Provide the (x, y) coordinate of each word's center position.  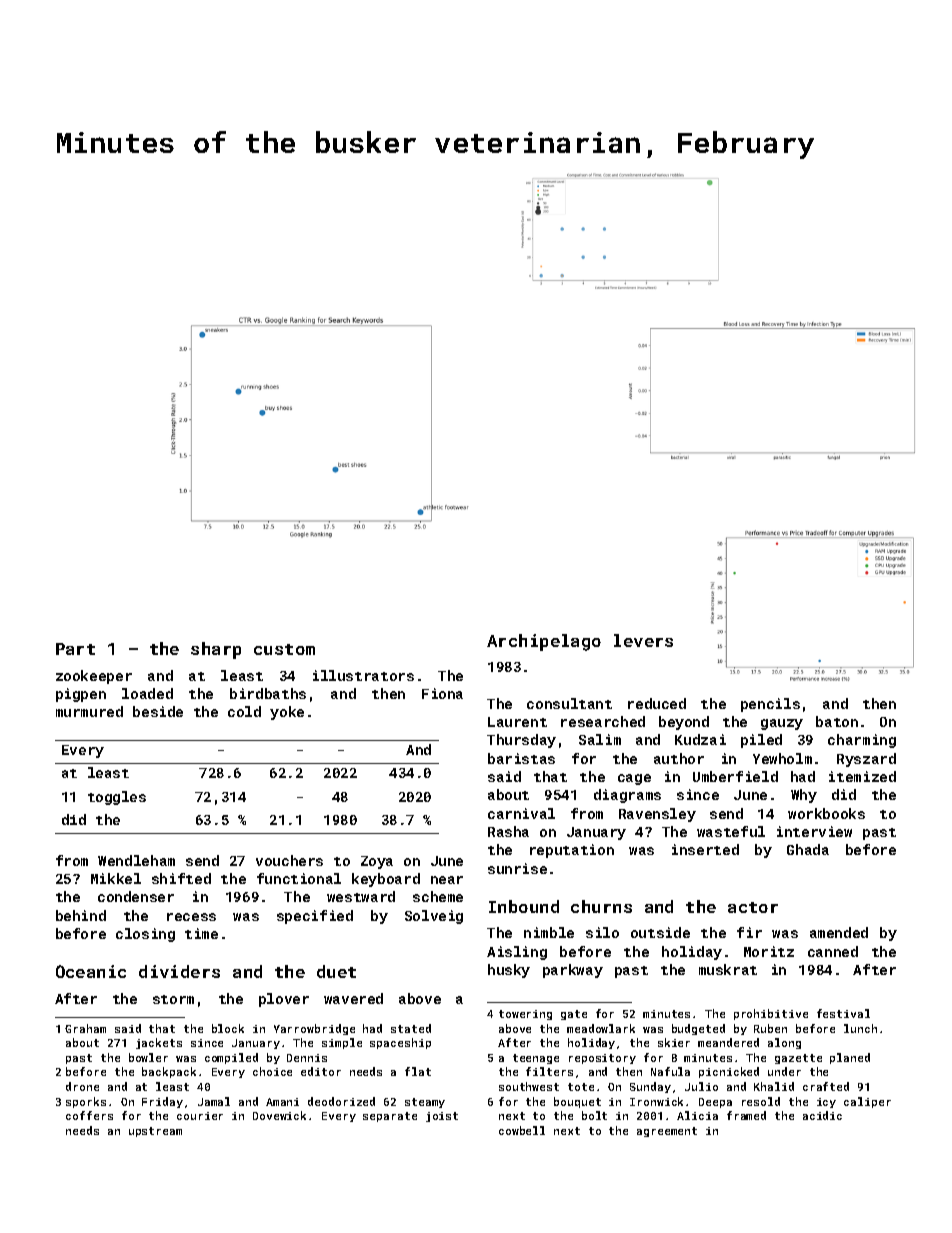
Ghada (808, 849)
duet (336, 971)
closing (145, 935)
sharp (216, 650)
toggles (117, 798)
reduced (657, 703)
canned (833, 951)
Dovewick (279, 1115)
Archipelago (544, 642)
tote (581, 1087)
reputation (572, 851)
